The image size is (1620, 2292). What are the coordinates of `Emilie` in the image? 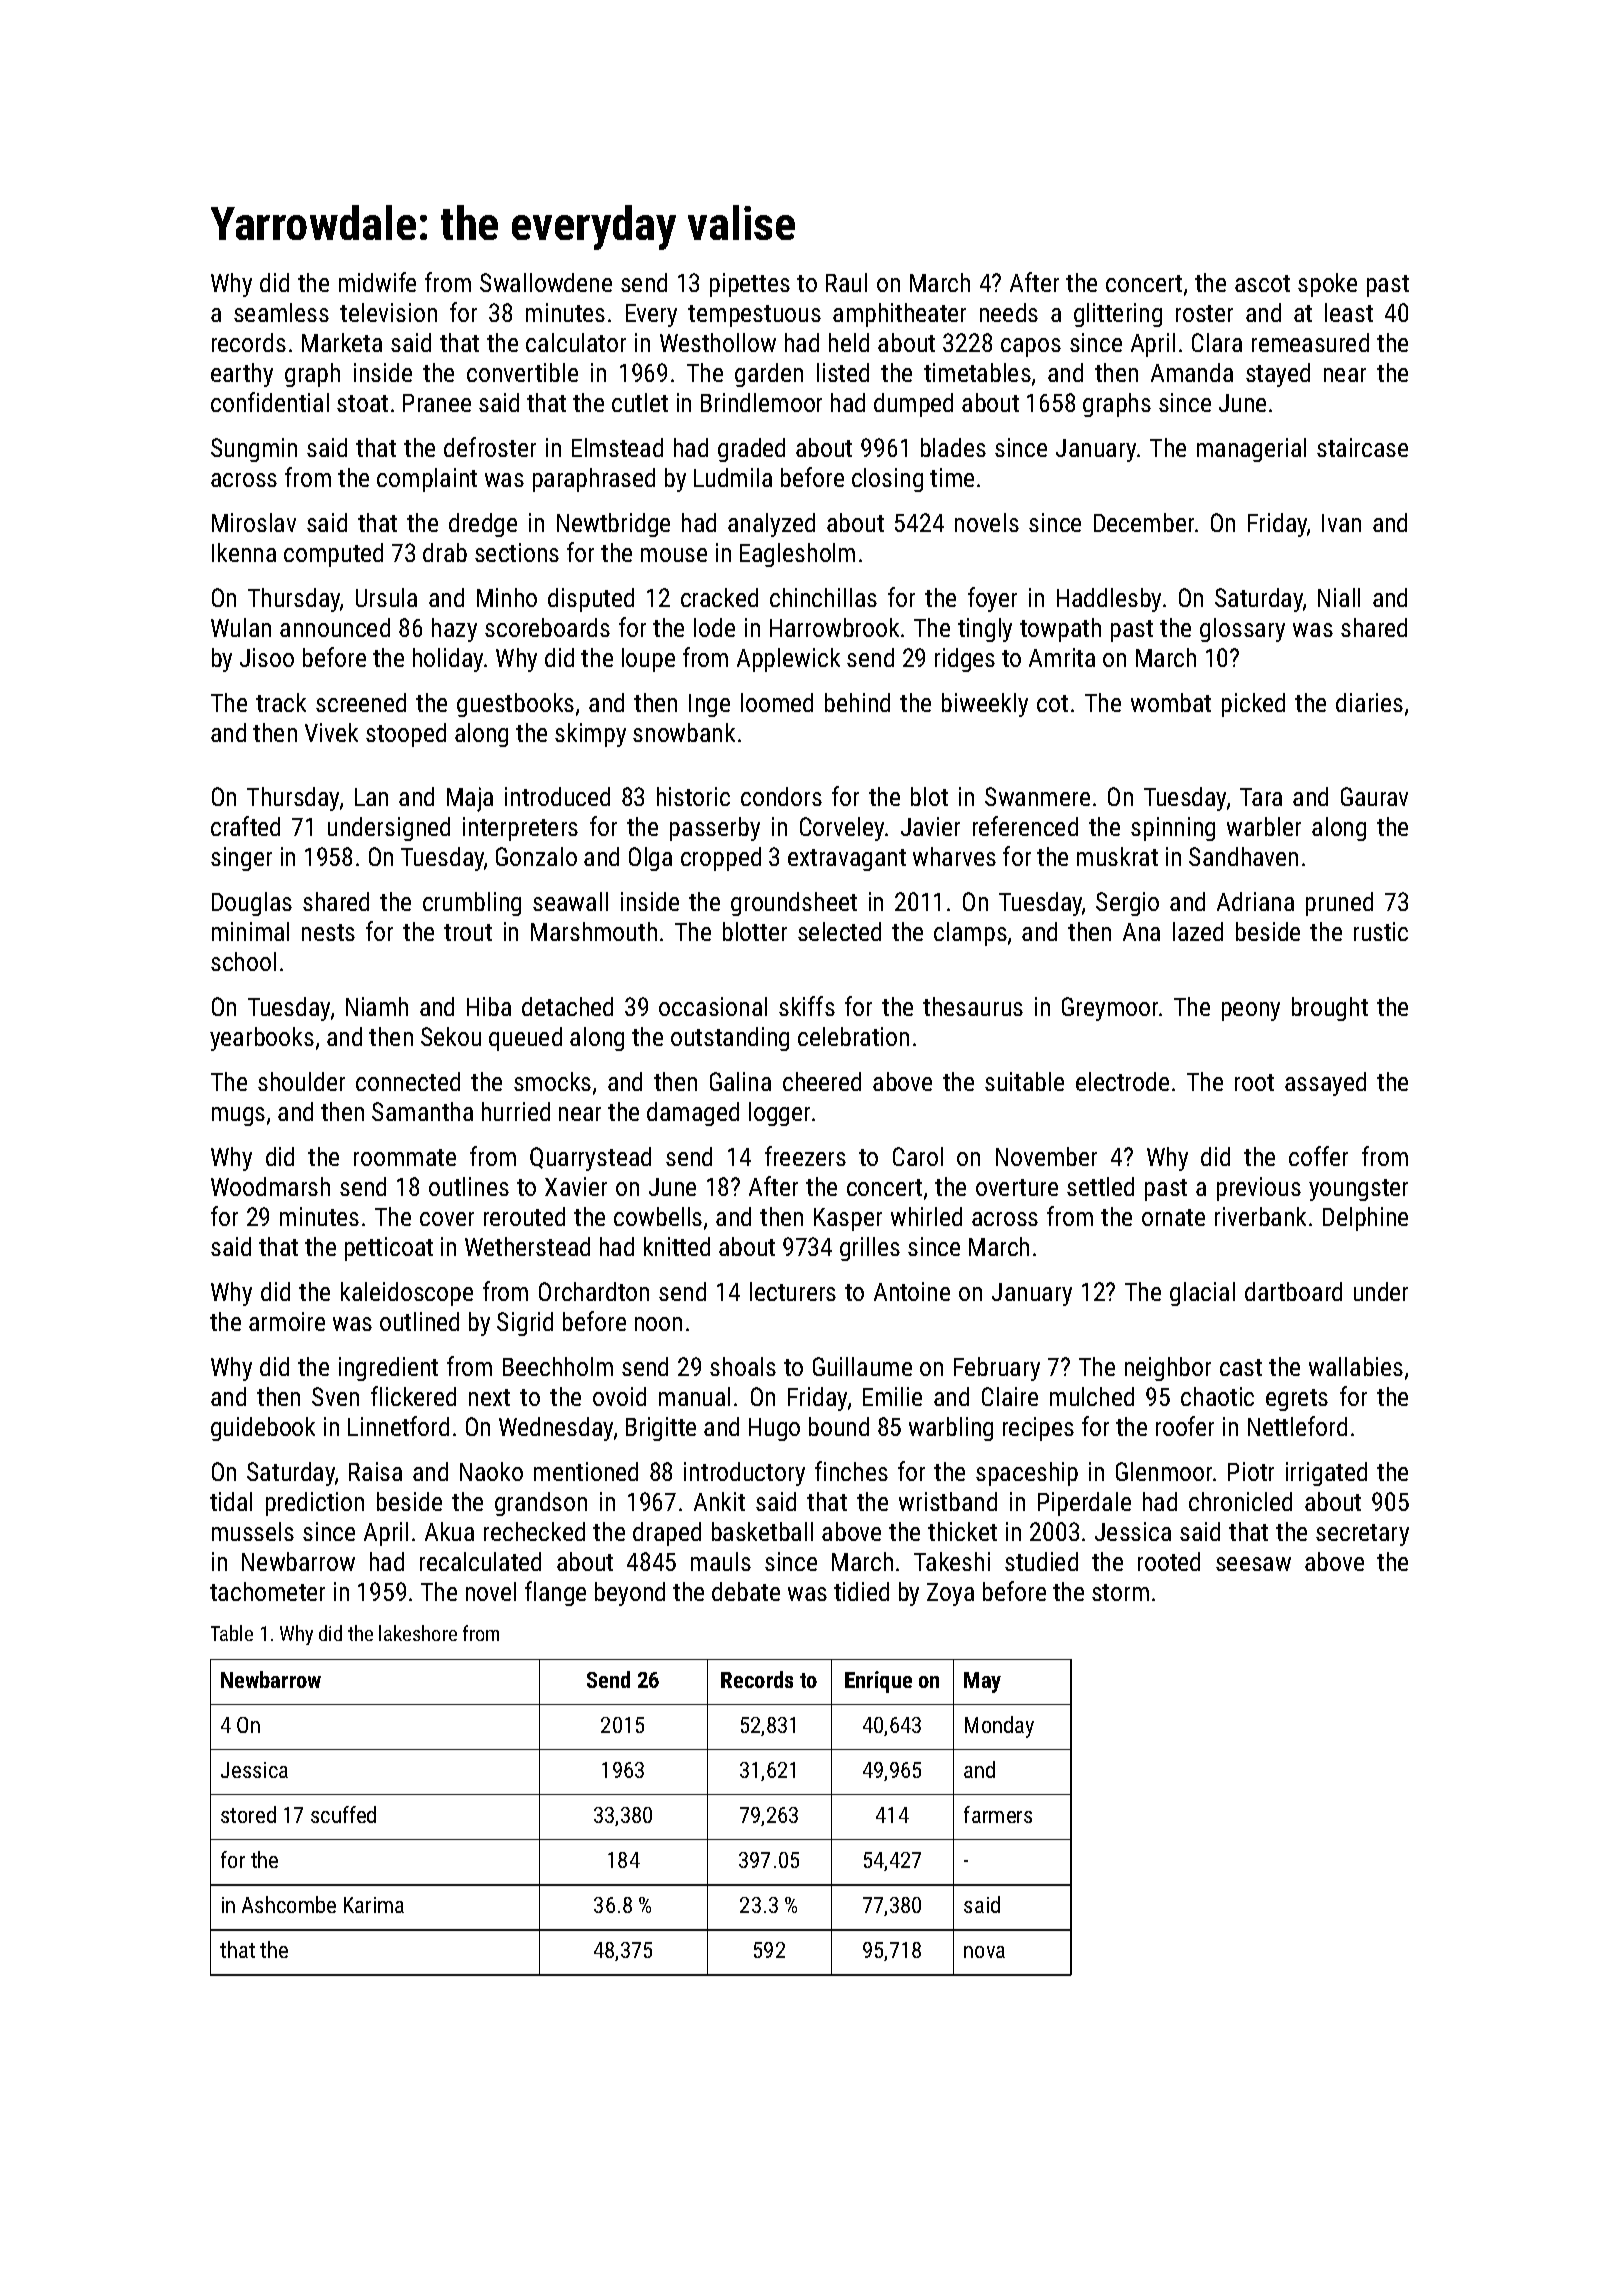 It's located at (892, 1396).
